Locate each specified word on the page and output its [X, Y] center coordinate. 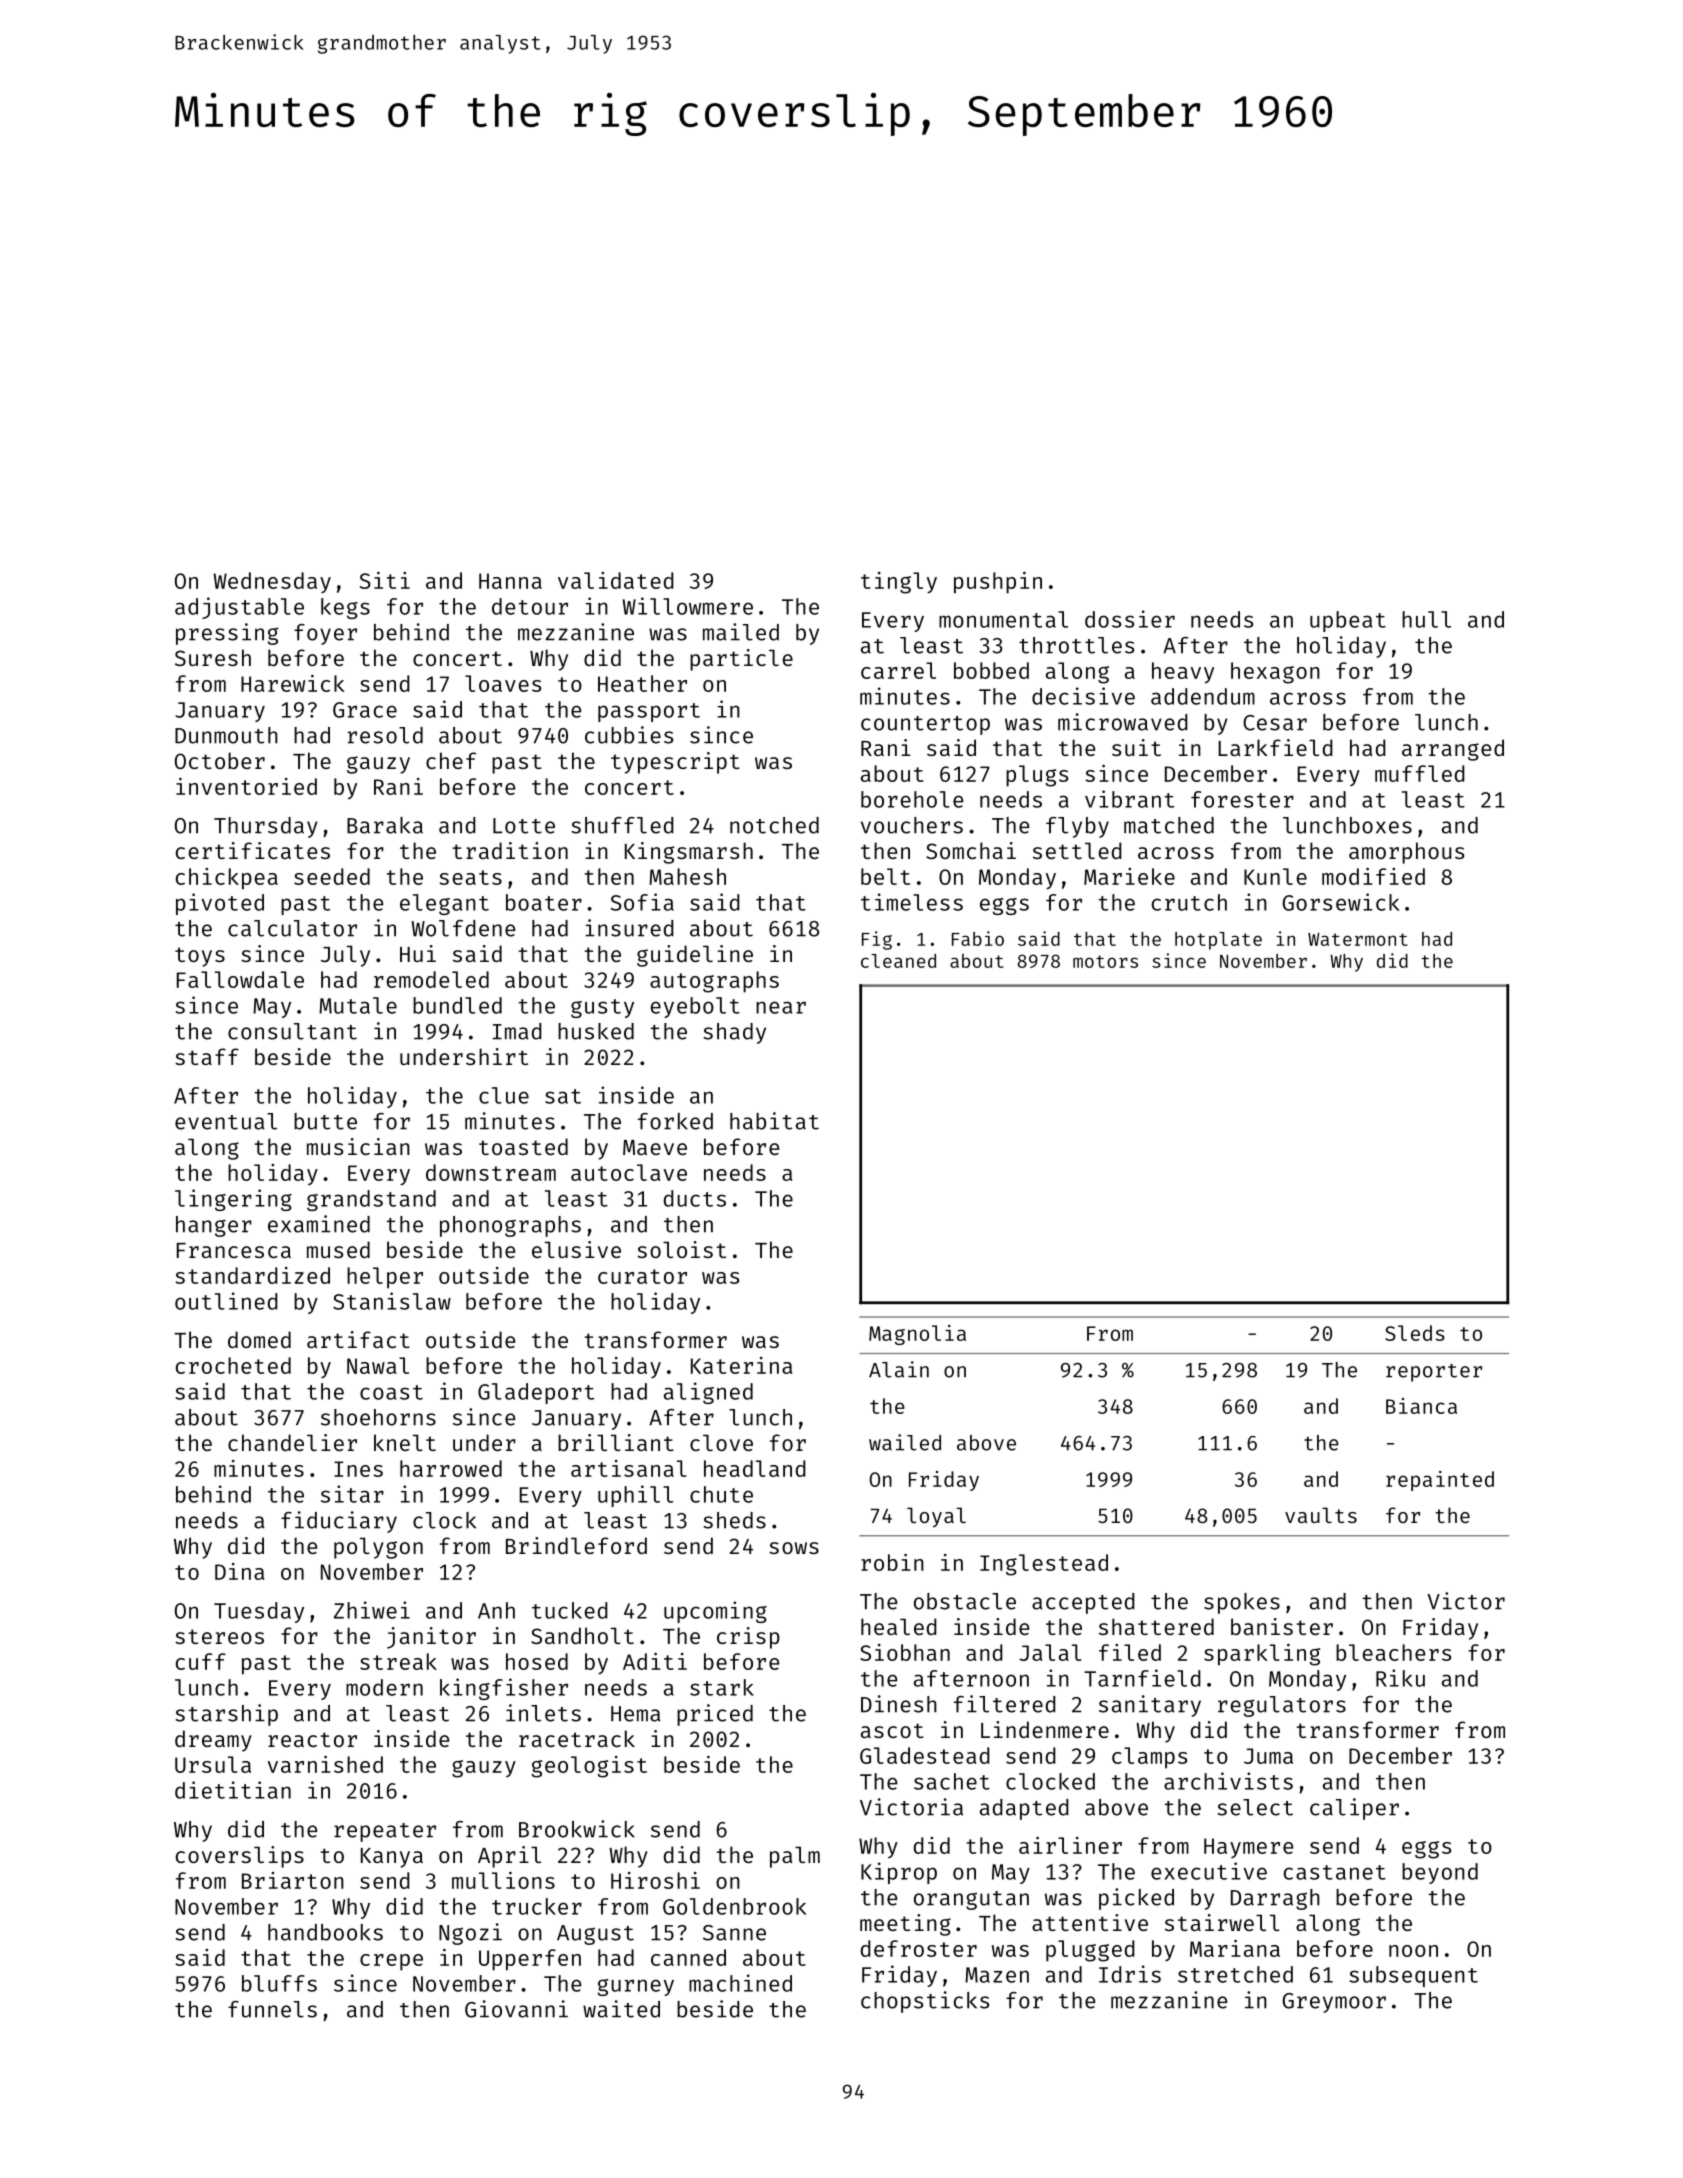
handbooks [325, 1932]
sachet [952, 1781]
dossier [1130, 619]
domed [259, 1339]
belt [885, 876]
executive [1209, 1871]
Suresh [213, 657]
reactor [312, 1739]
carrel [898, 670]
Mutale [358, 1005]
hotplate [1218, 941]
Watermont [1358, 939]
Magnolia [917, 1335]
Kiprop [899, 1873]
